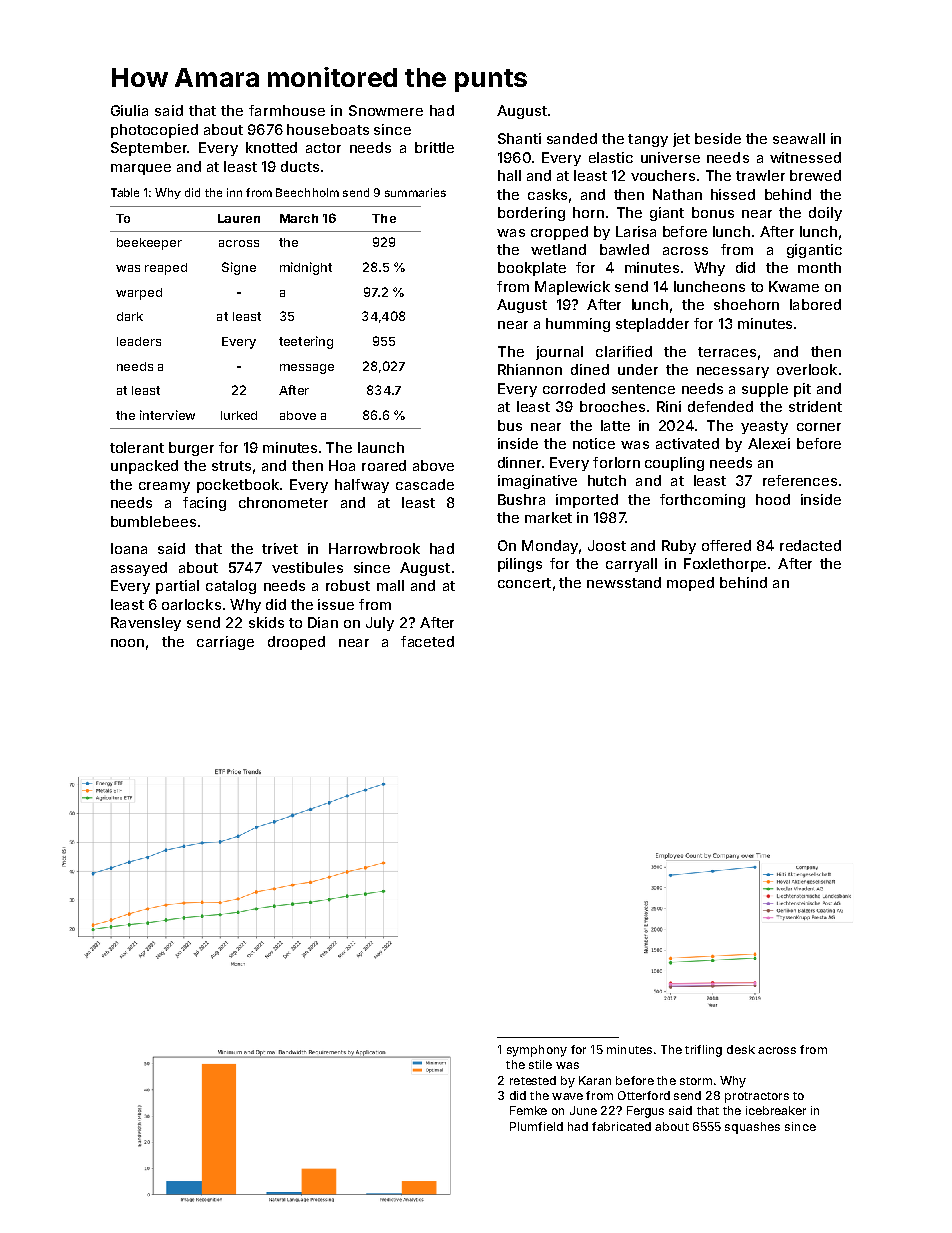 The width and height of the screenshot is (952, 1233). Describe the element at coordinates (537, 1051) in the screenshot. I see `symphony` at that location.
